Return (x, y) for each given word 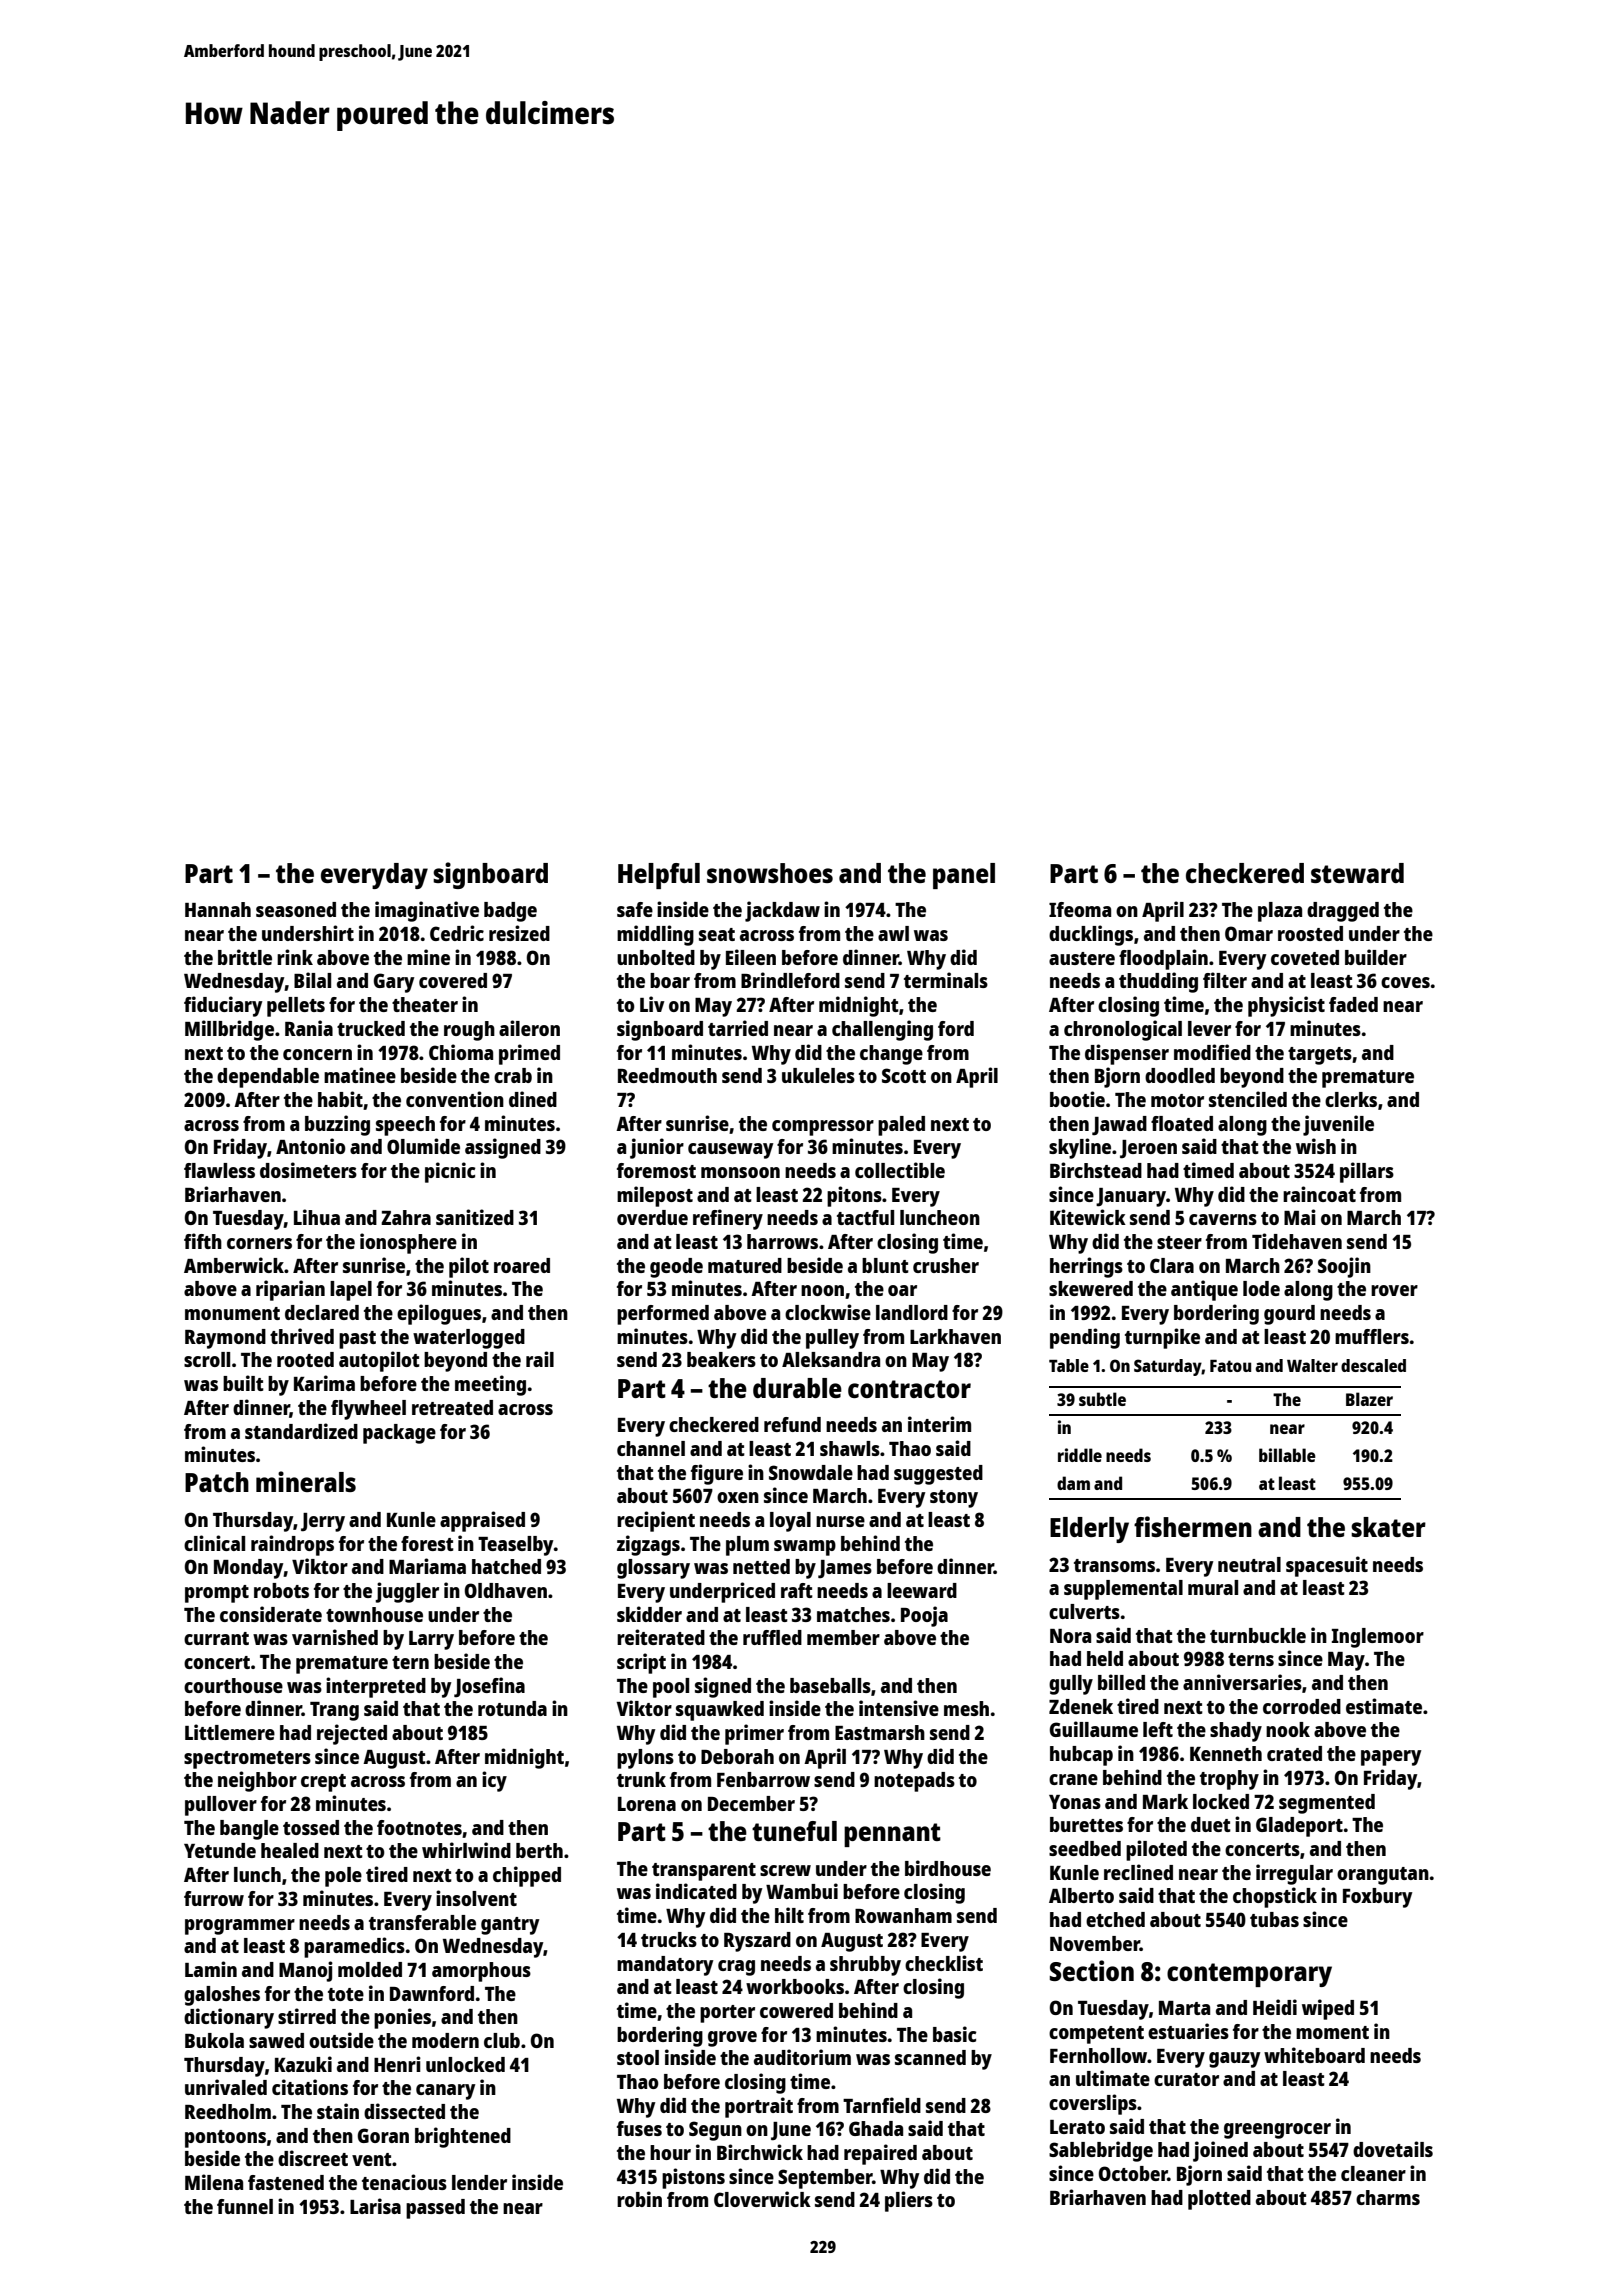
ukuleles (818, 1075)
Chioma (461, 1052)
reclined (1138, 1872)
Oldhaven (506, 1590)
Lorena (647, 1804)
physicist (1286, 1006)
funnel (245, 2206)
